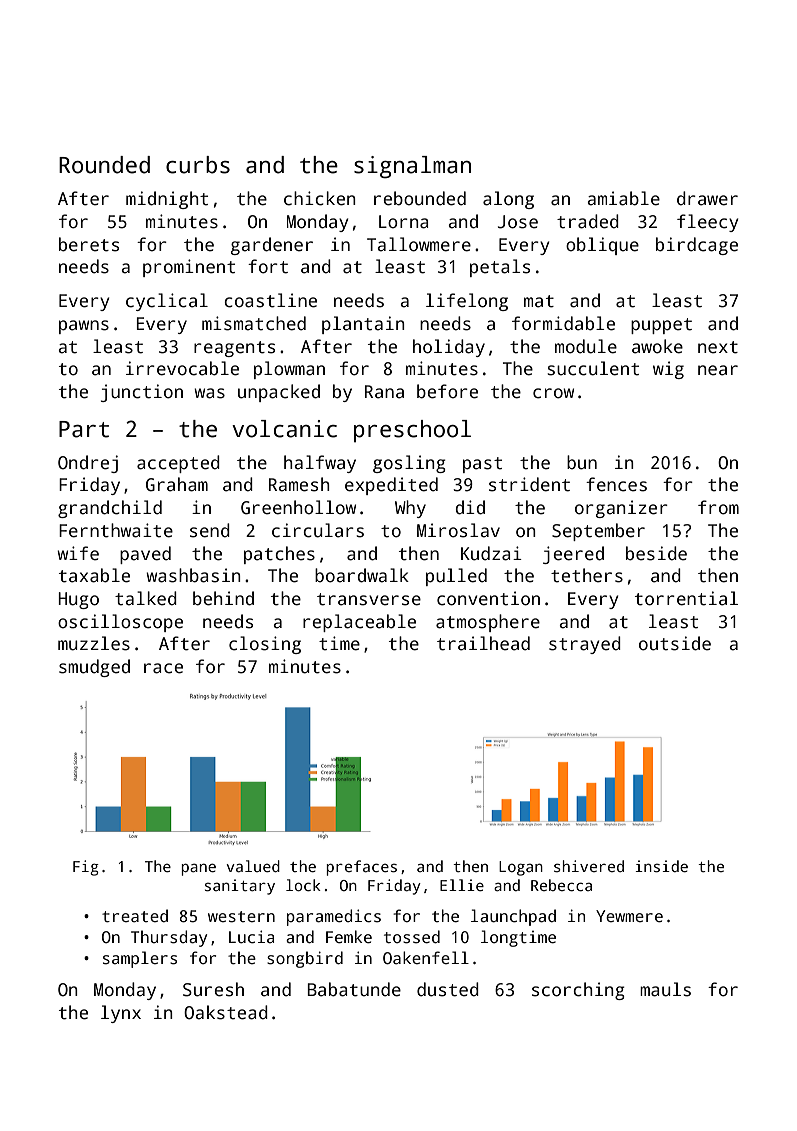  I want to click on scorching, so click(578, 991).
